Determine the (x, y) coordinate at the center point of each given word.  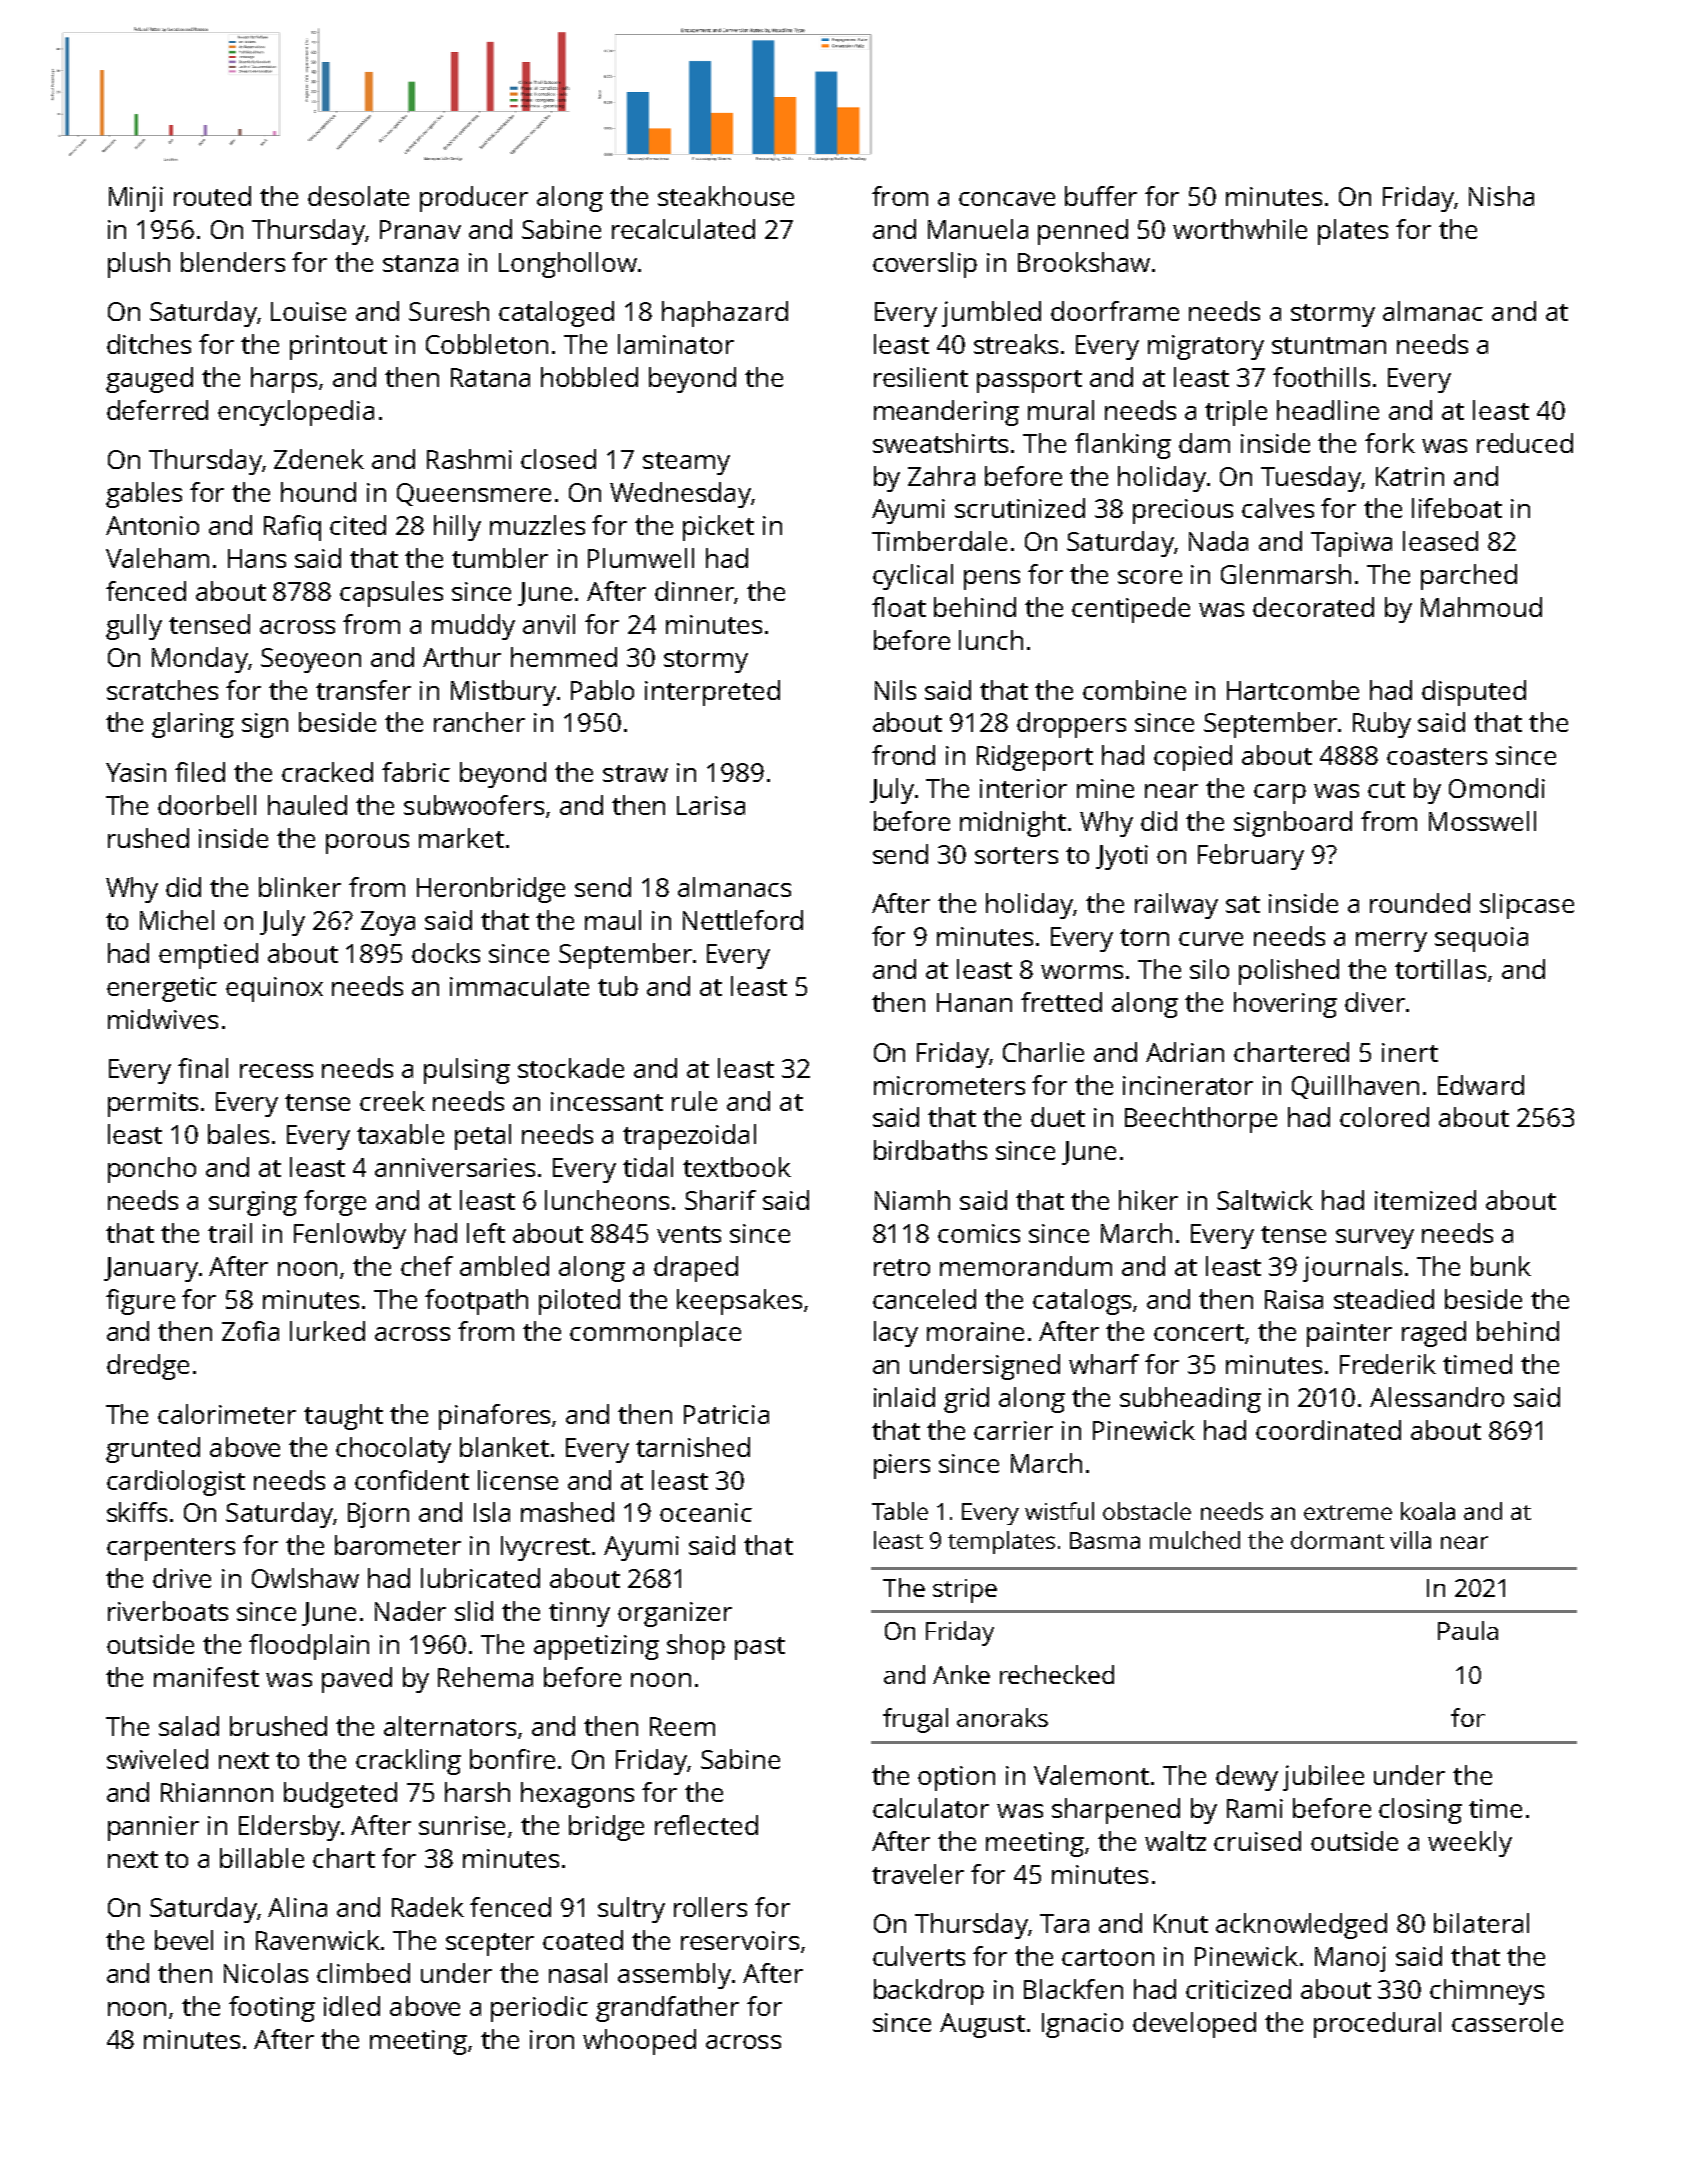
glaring (193, 725)
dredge (148, 1367)
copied (1193, 758)
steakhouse (726, 196)
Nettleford (743, 920)
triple (1236, 413)
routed (212, 196)
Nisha (1501, 196)
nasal (578, 1973)
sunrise (462, 1825)
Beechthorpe (1201, 1120)
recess (276, 1071)
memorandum (1026, 1266)
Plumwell (641, 558)
